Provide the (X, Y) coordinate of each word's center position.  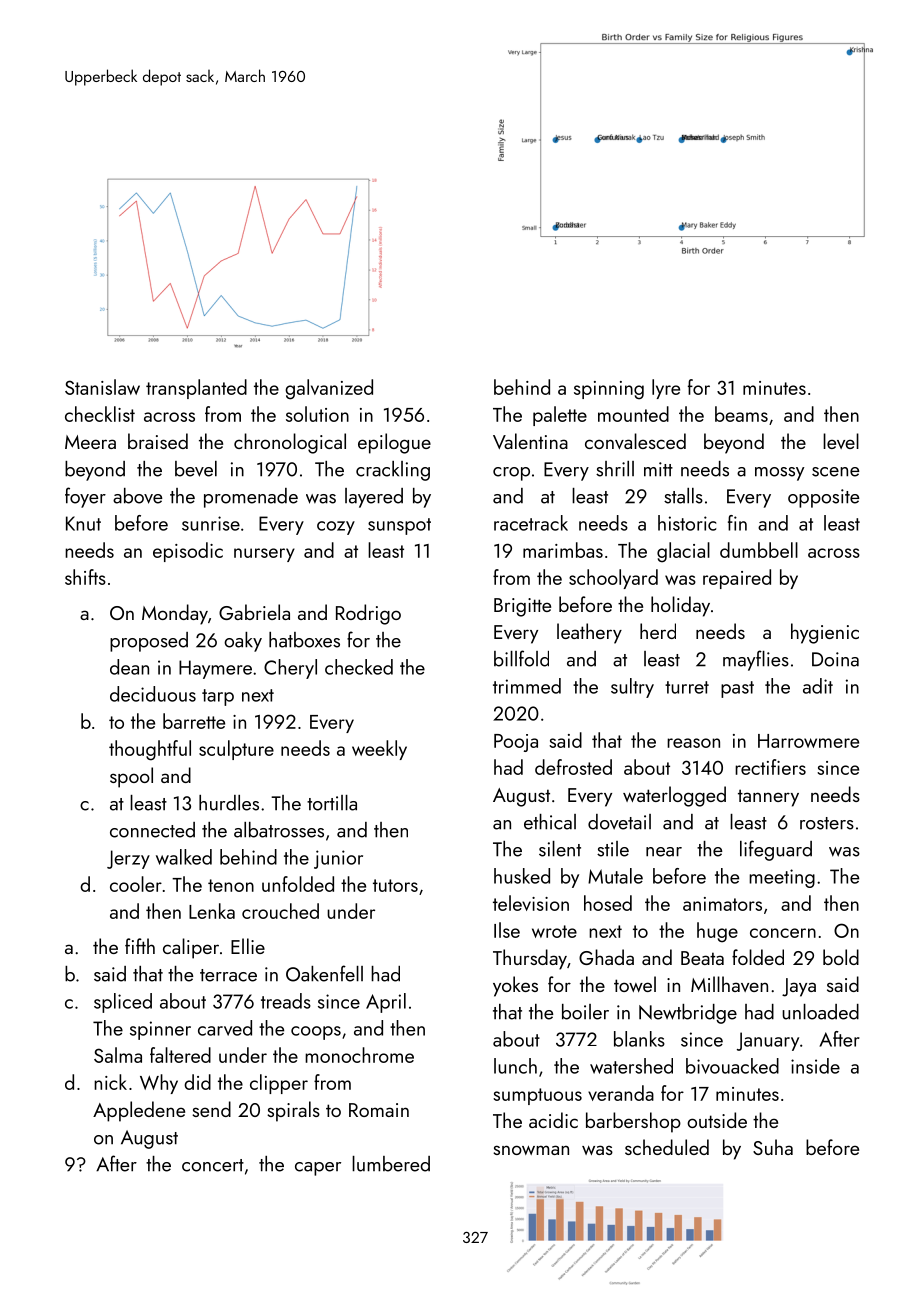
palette (560, 416)
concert (213, 1165)
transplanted (196, 389)
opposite (823, 498)
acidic (553, 1120)
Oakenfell (324, 973)
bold (841, 957)
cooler (136, 884)
